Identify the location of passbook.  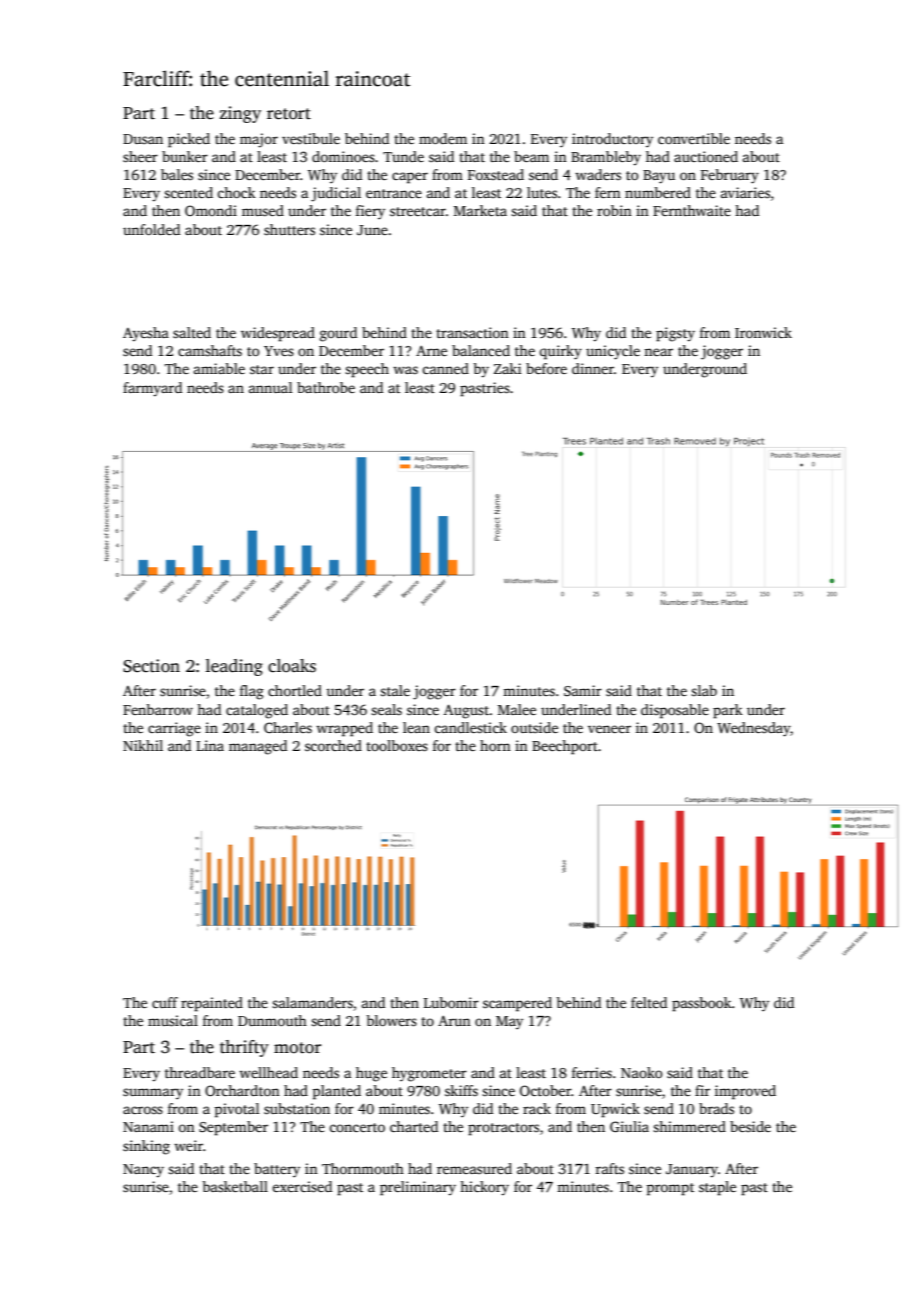
(702, 1004).
